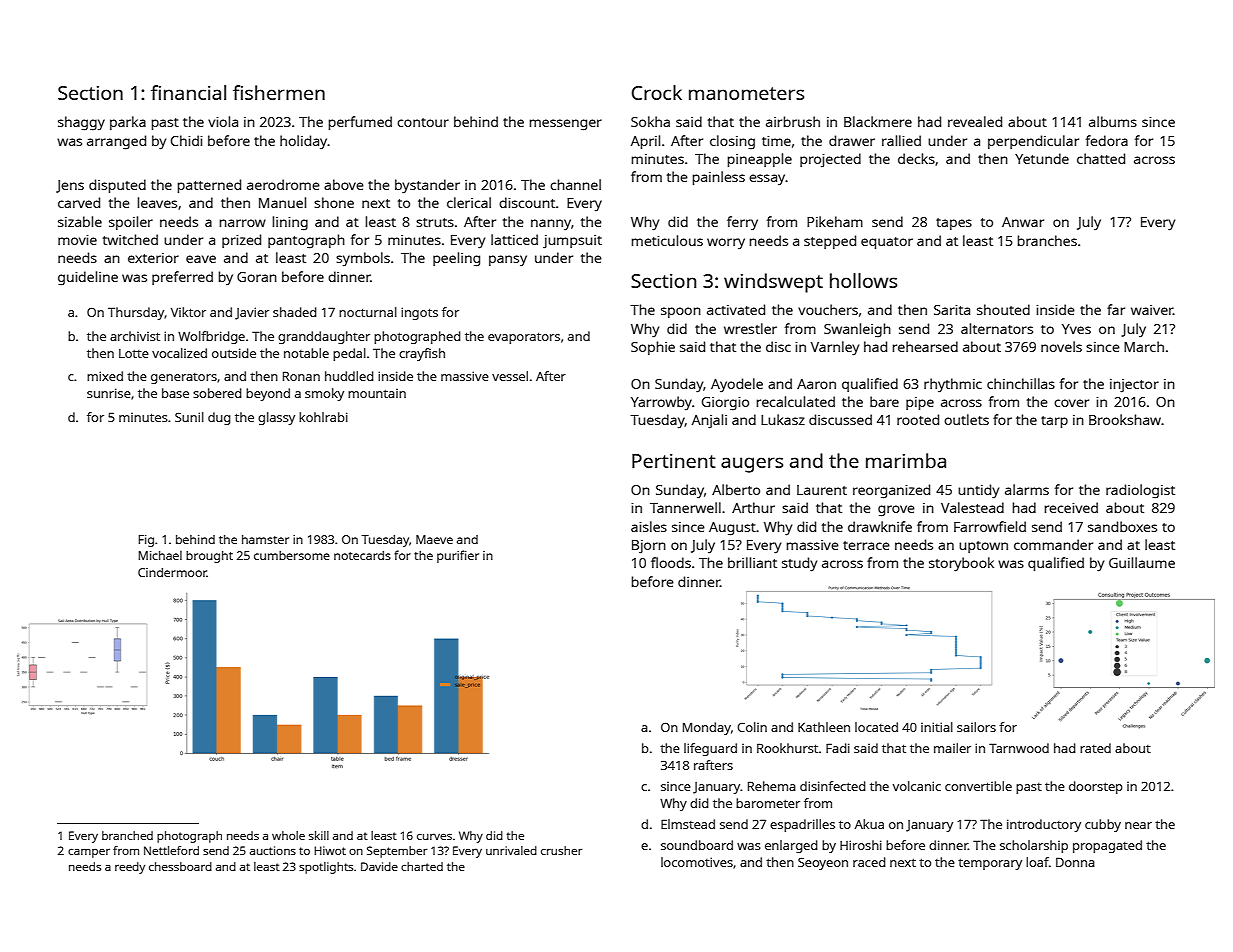  Describe the element at coordinates (667, 240) in the page. I see `meticulous` at that location.
